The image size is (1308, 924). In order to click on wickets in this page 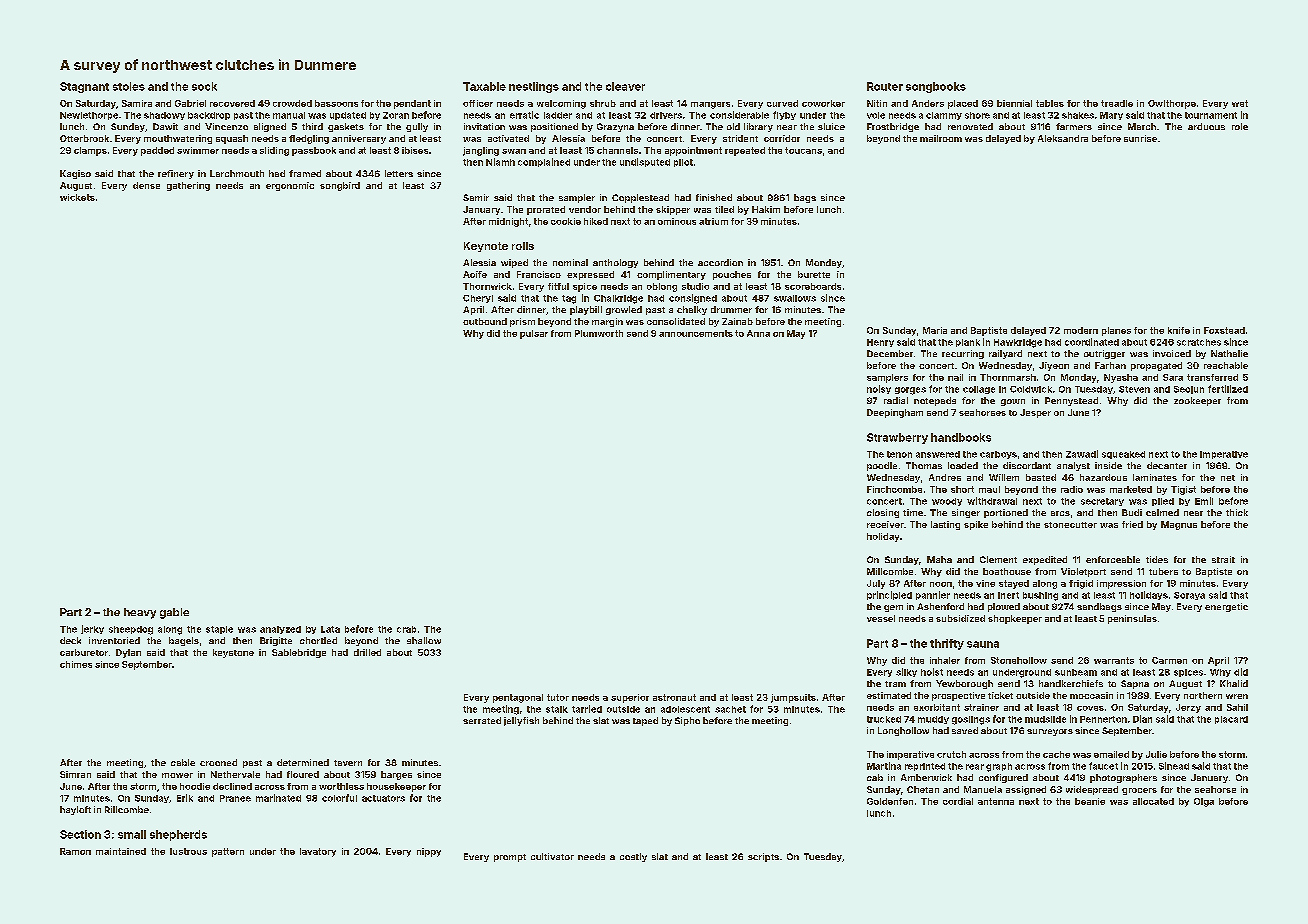, I will do `click(77, 197)`.
